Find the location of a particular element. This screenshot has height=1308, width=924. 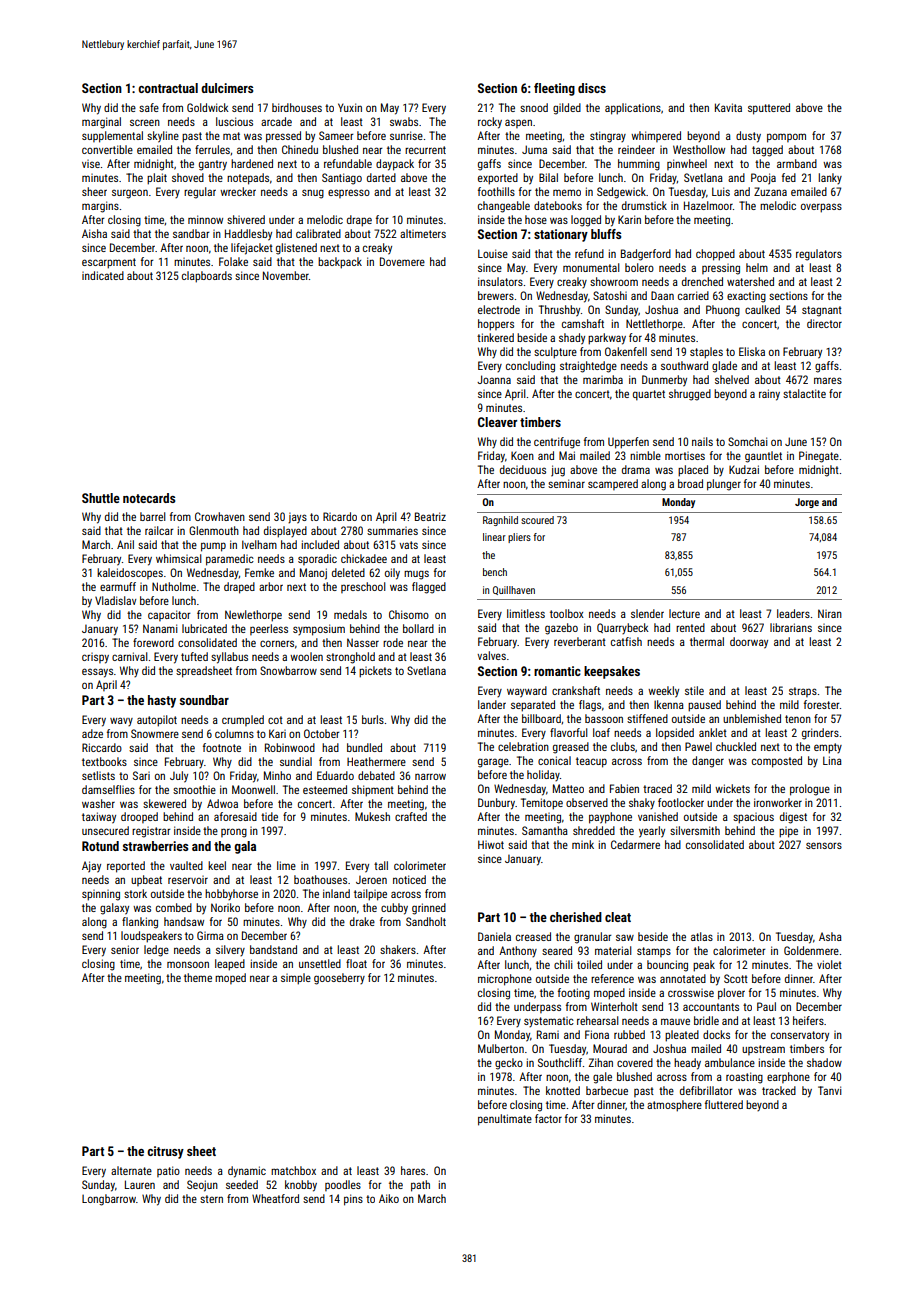

stern is located at coordinates (211, 1199).
